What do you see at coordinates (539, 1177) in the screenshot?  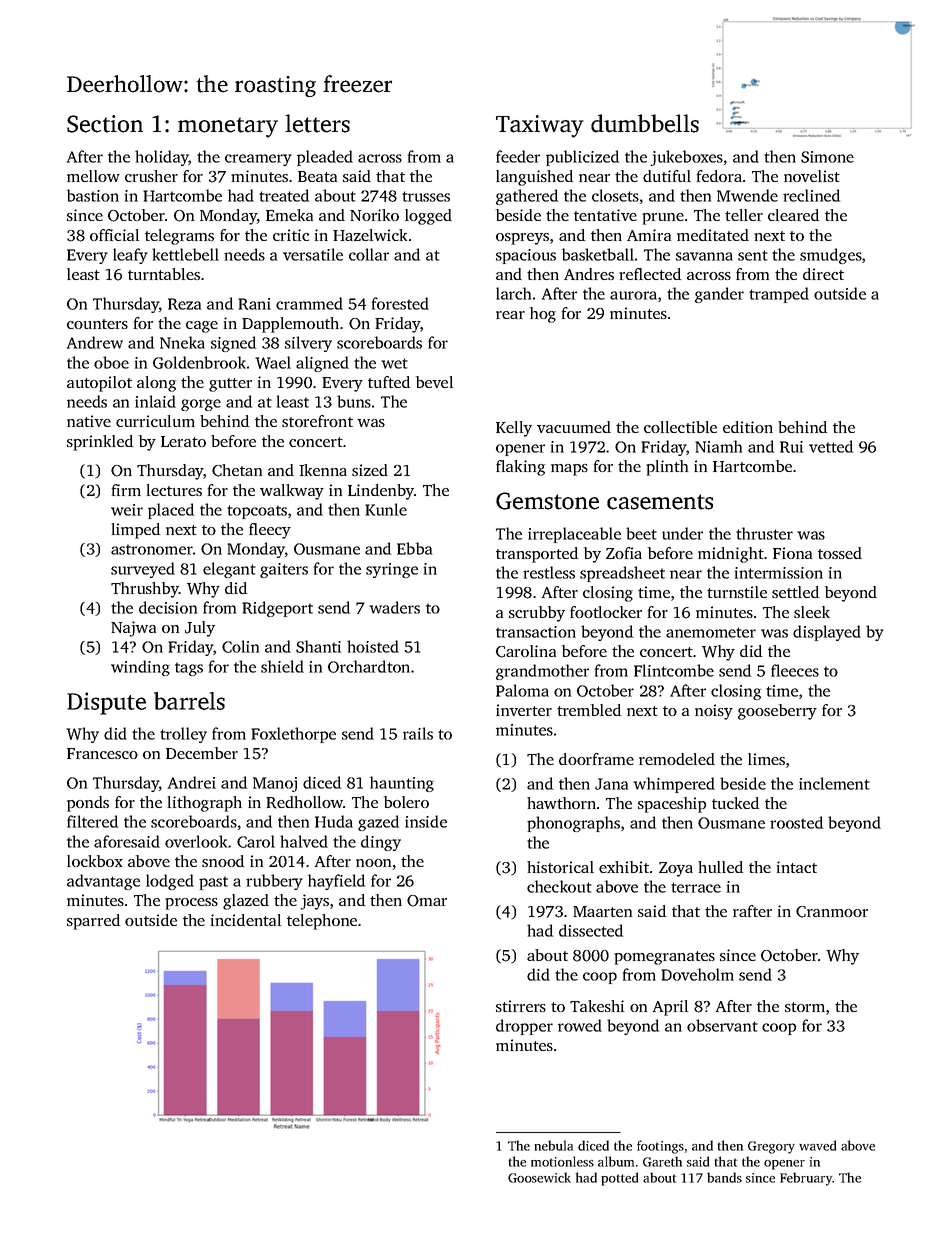 I see `Goosewick` at bounding box center [539, 1177].
